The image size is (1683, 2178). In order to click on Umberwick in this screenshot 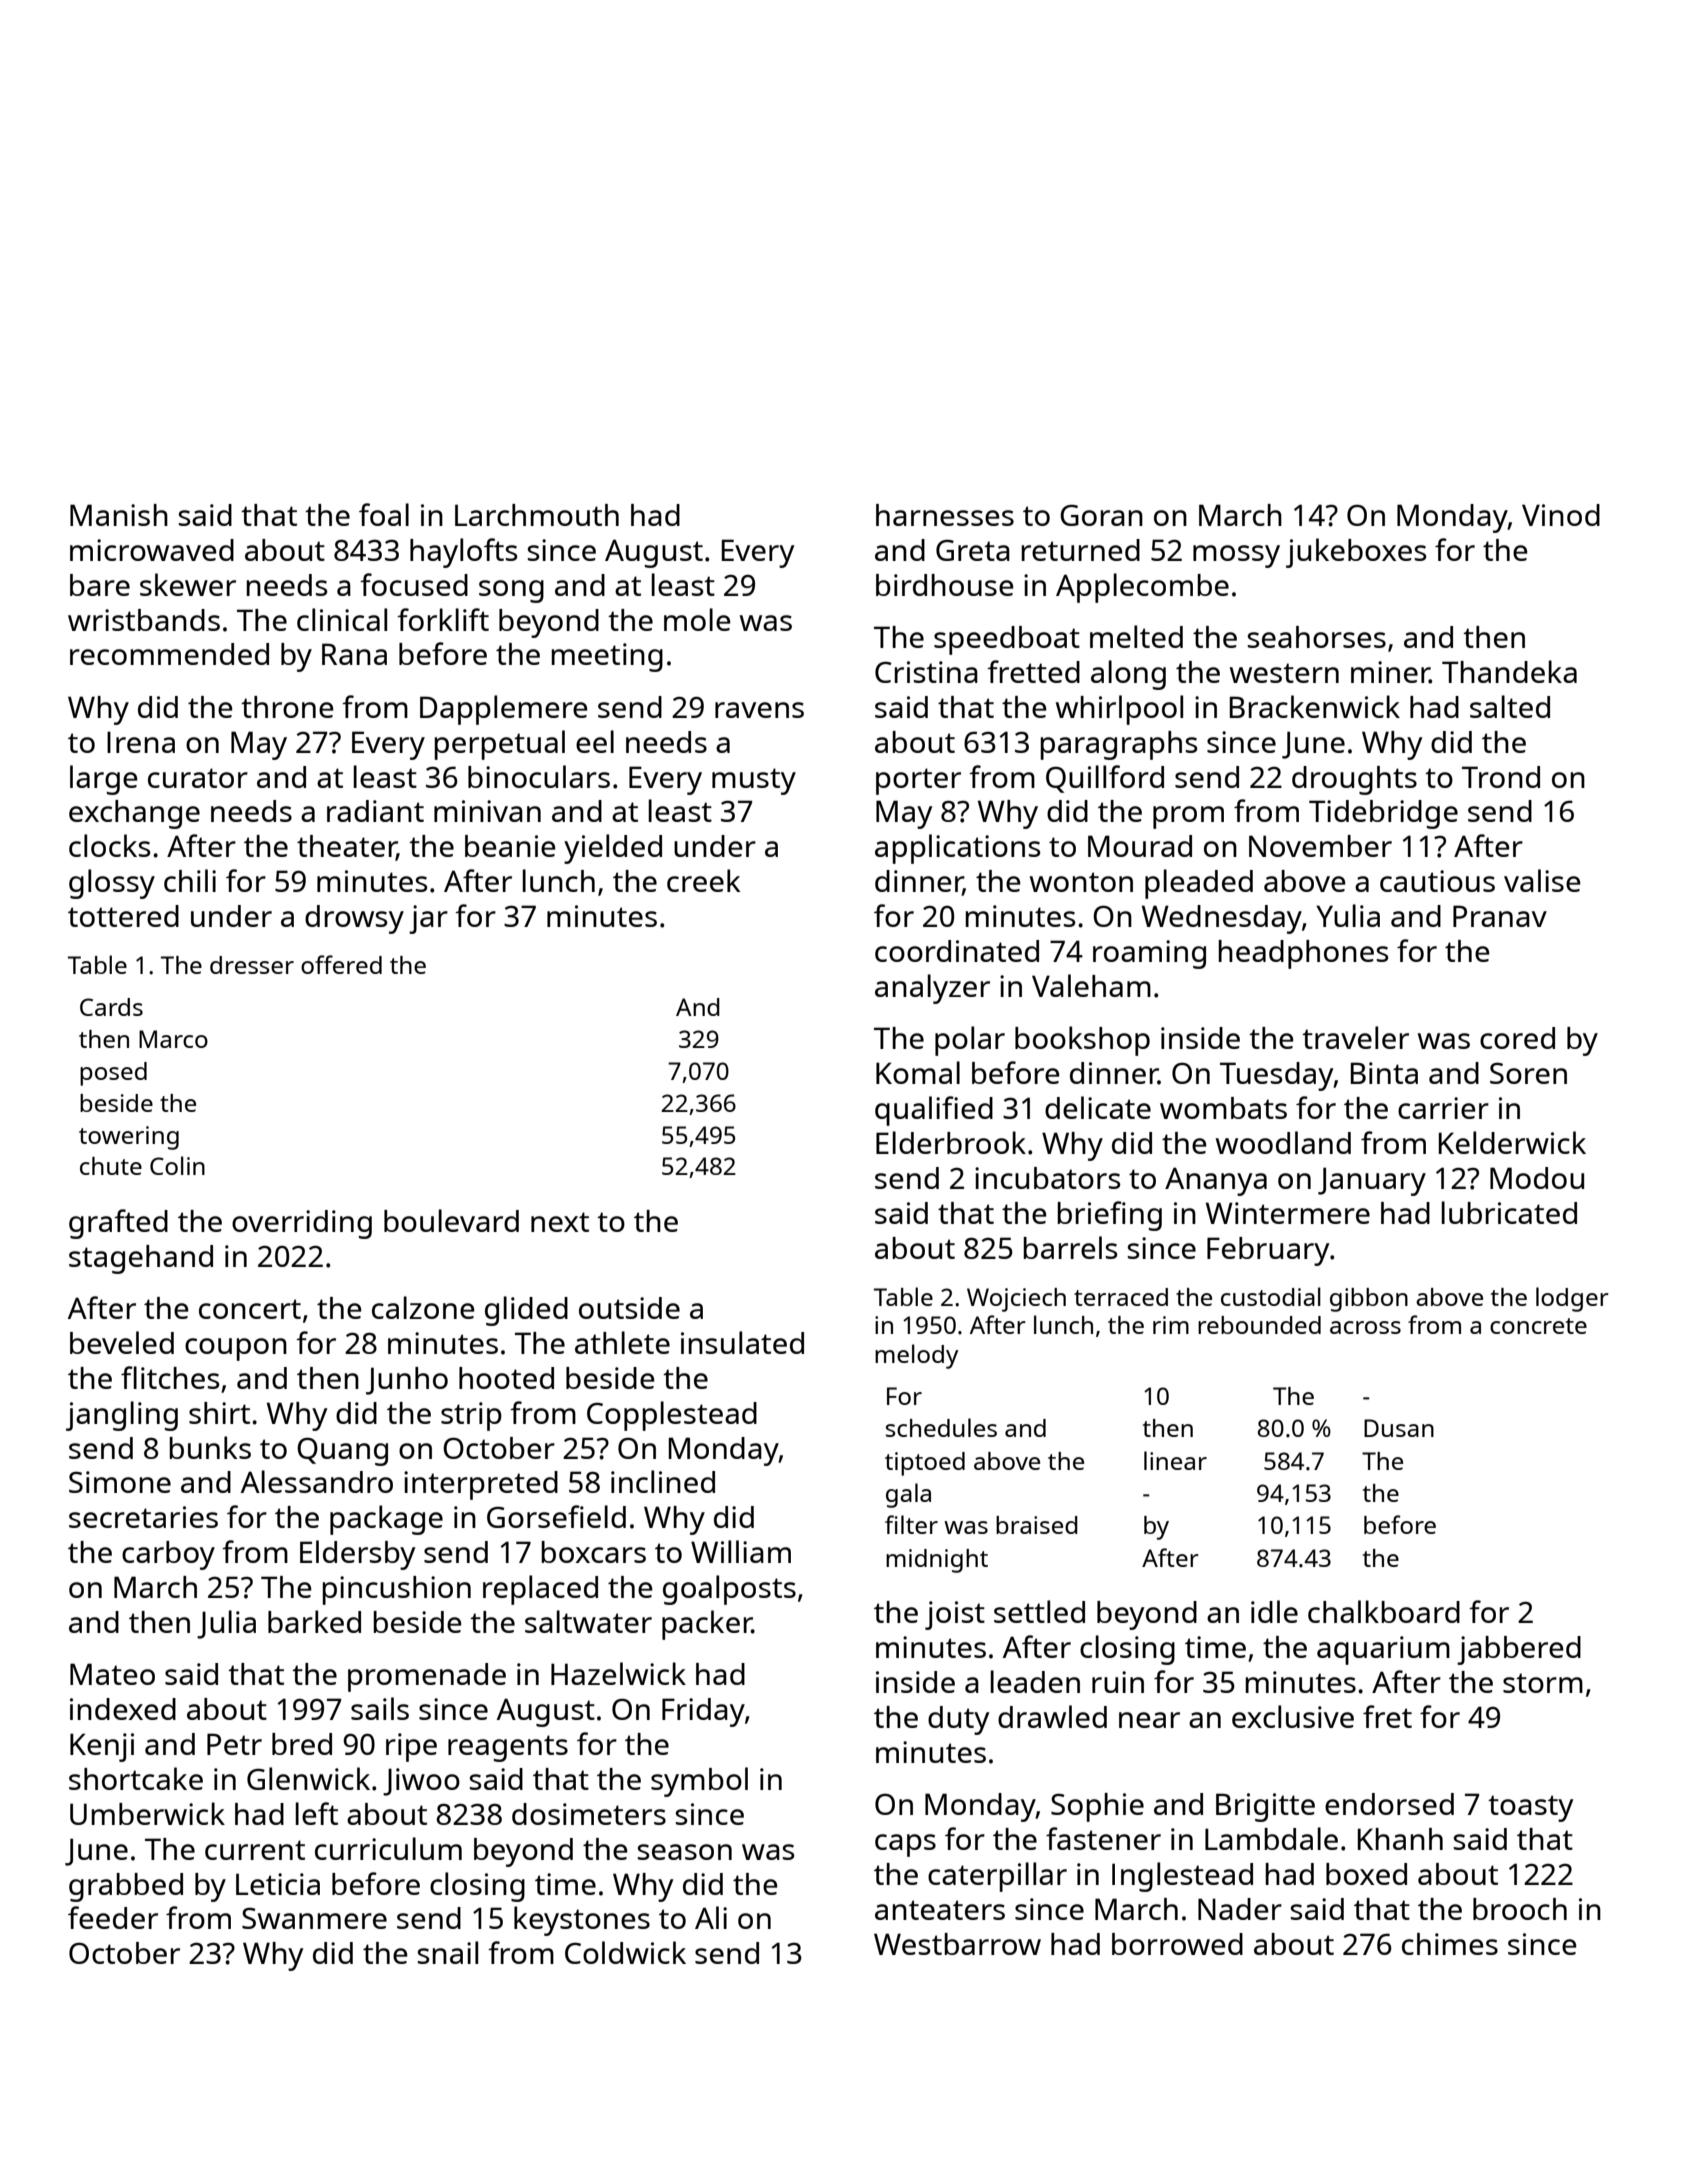, I will do `click(147, 1813)`.
